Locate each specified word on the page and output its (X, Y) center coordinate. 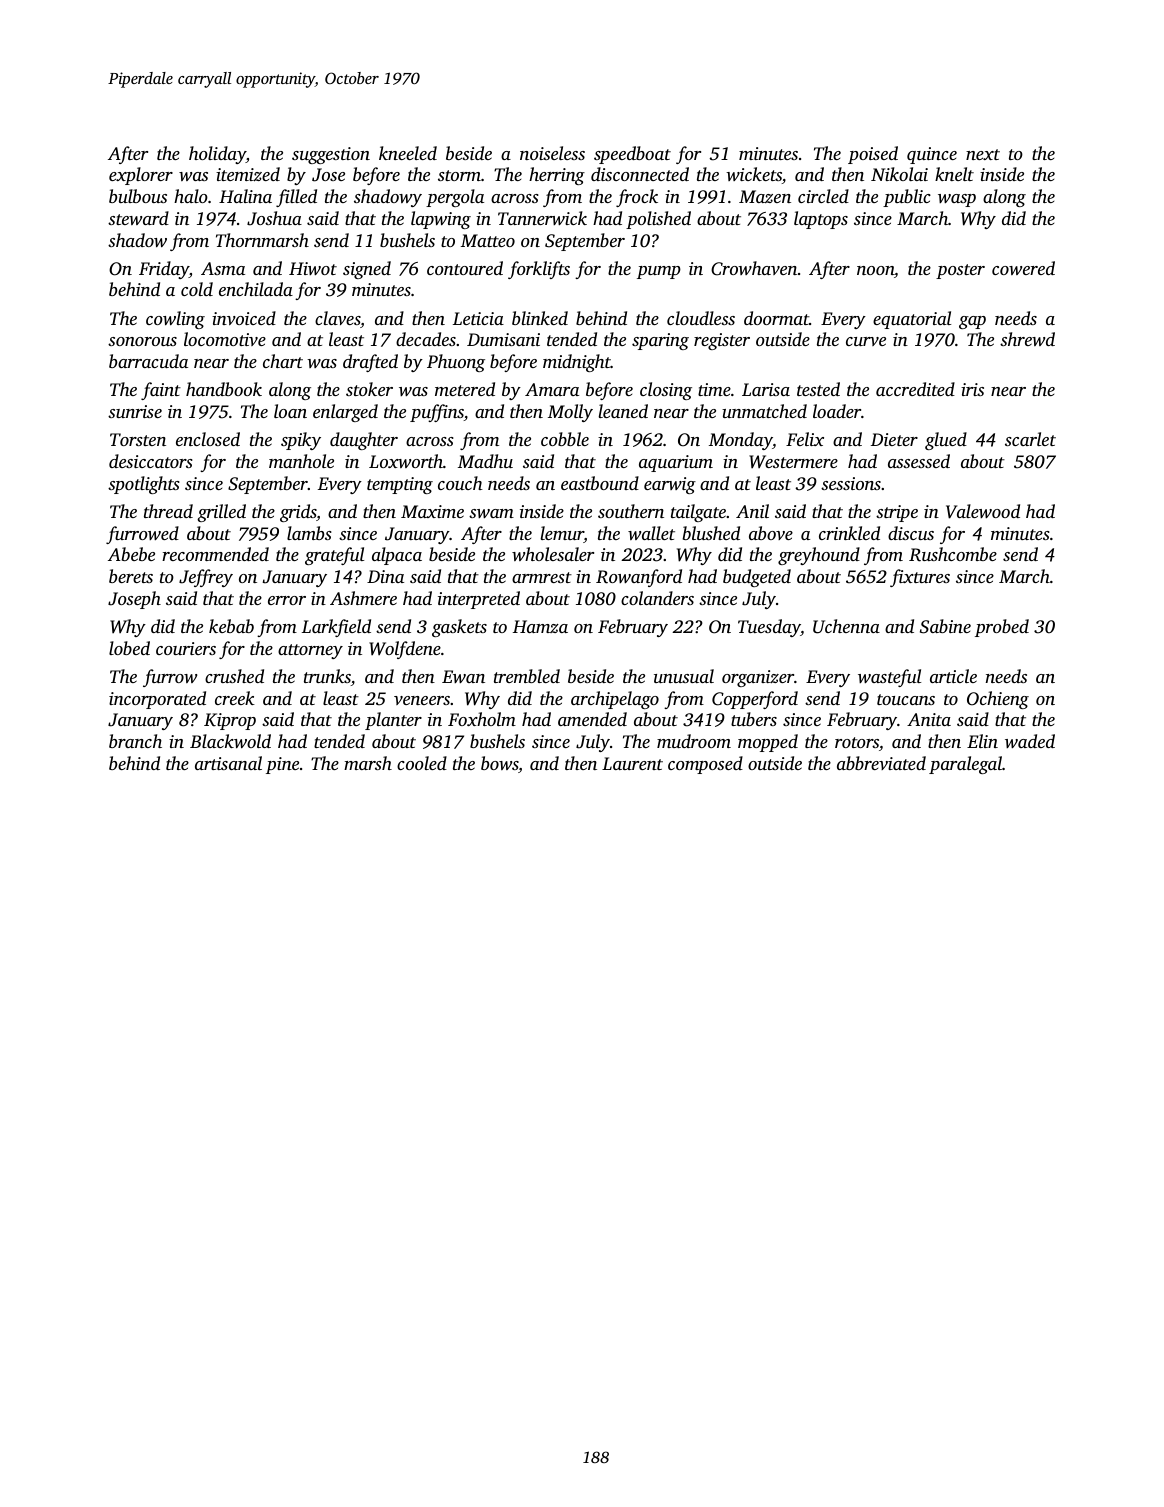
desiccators (151, 461)
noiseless (552, 153)
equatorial (912, 320)
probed (1002, 628)
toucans (906, 699)
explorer (141, 176)
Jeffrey (206, 578)
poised (873, 155)
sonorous (142, 341)
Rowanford (639, 578)
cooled (422, 763)
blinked (540, 318)
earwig (670, 485)
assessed (919, 461)
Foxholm (482, 719)
